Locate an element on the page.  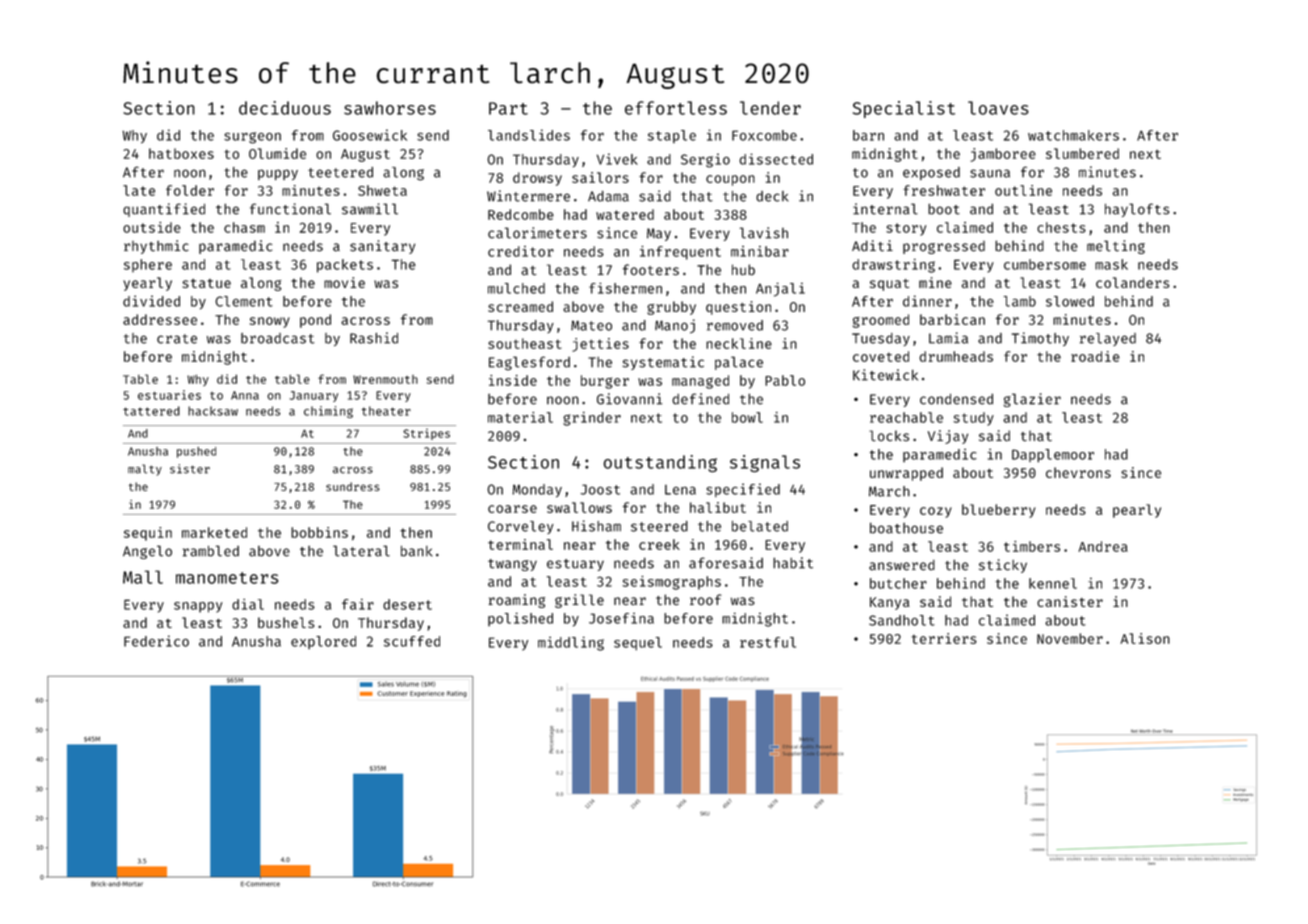
creditor is located at coordinates (521, 251).
